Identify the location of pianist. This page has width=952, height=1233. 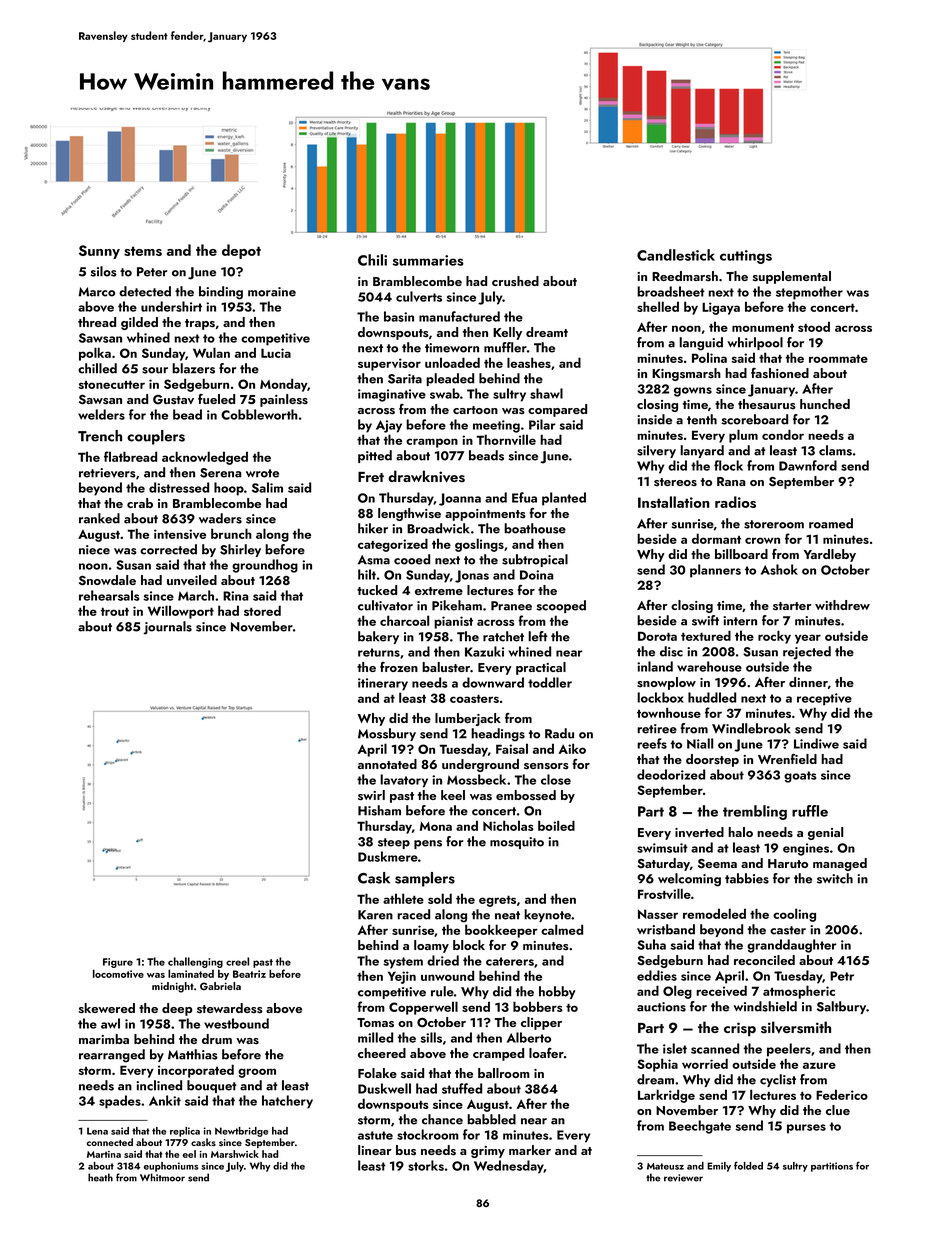
(453, 622).
